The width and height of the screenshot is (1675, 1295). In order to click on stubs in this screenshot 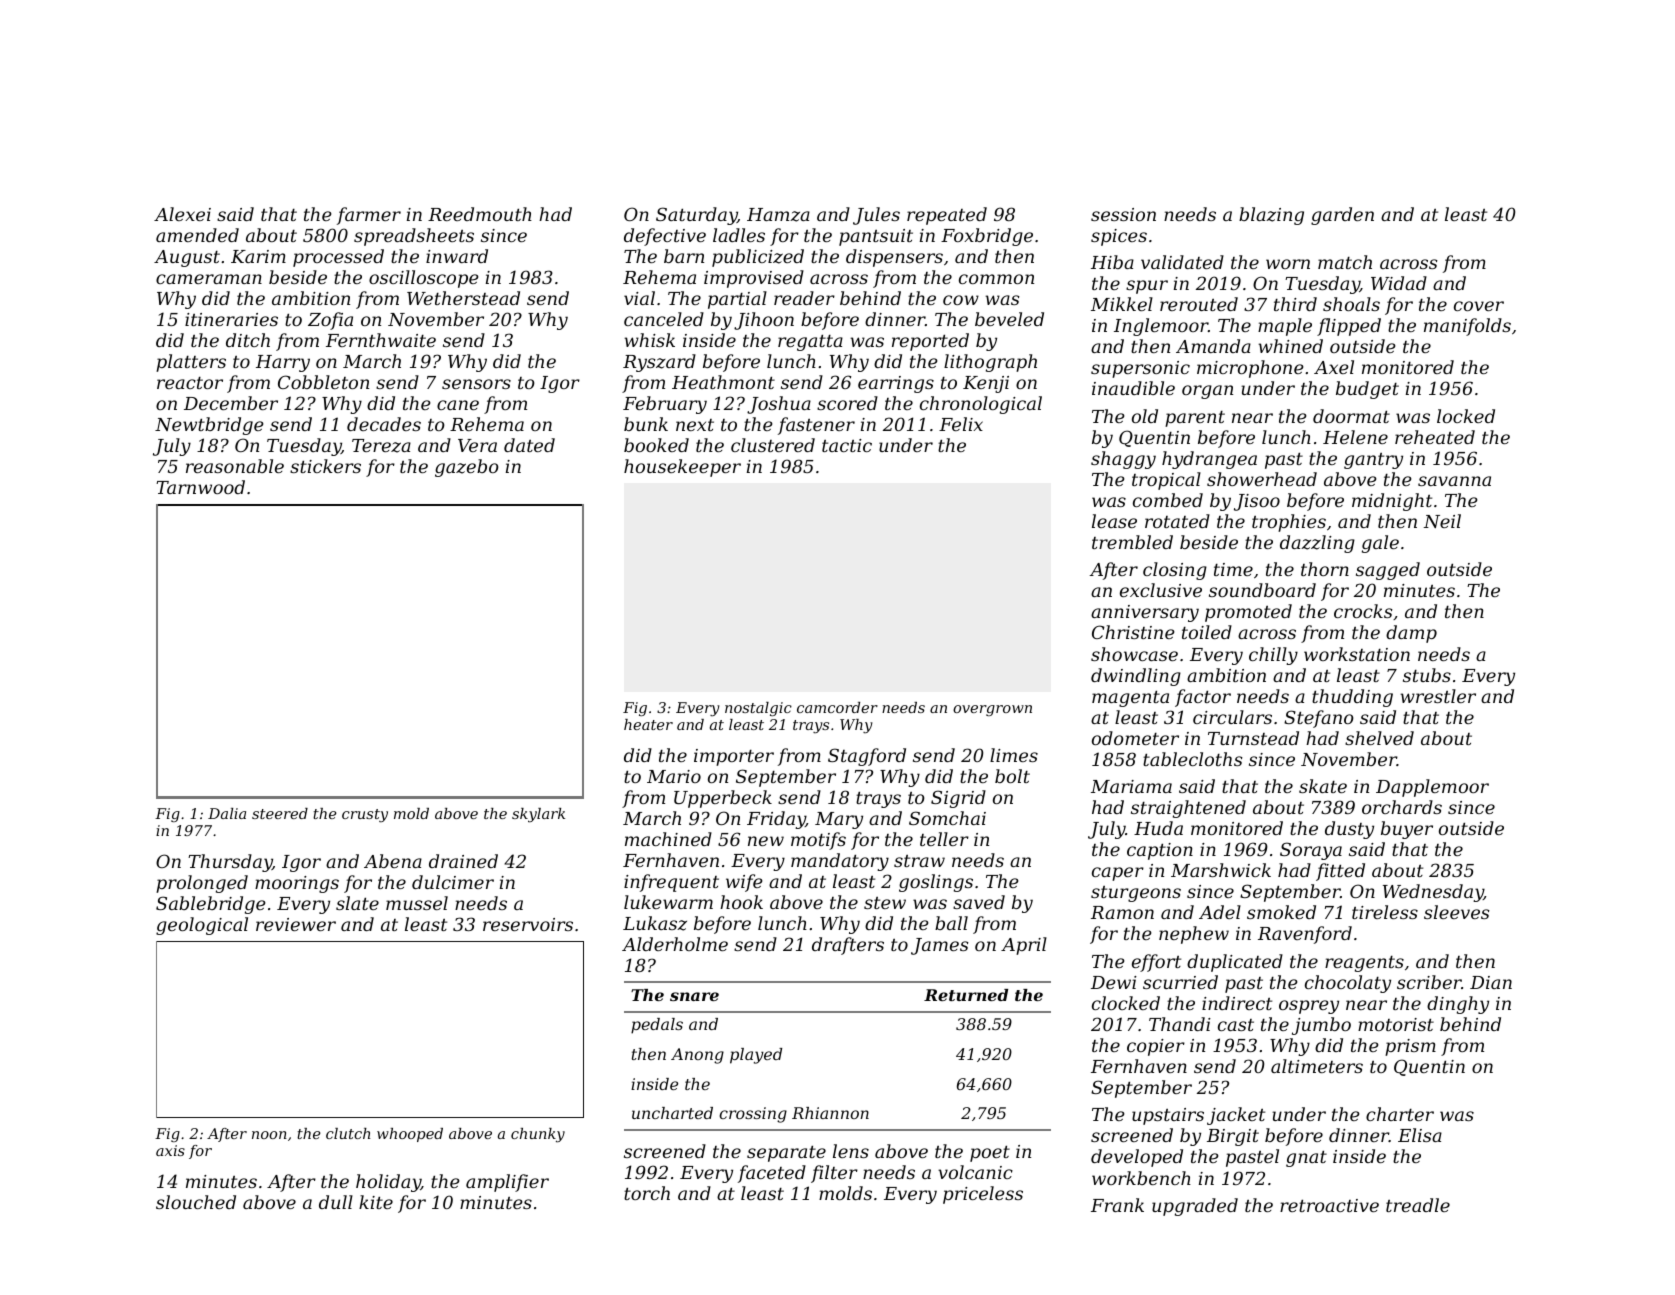, I will do `click(1427, 675)`.
